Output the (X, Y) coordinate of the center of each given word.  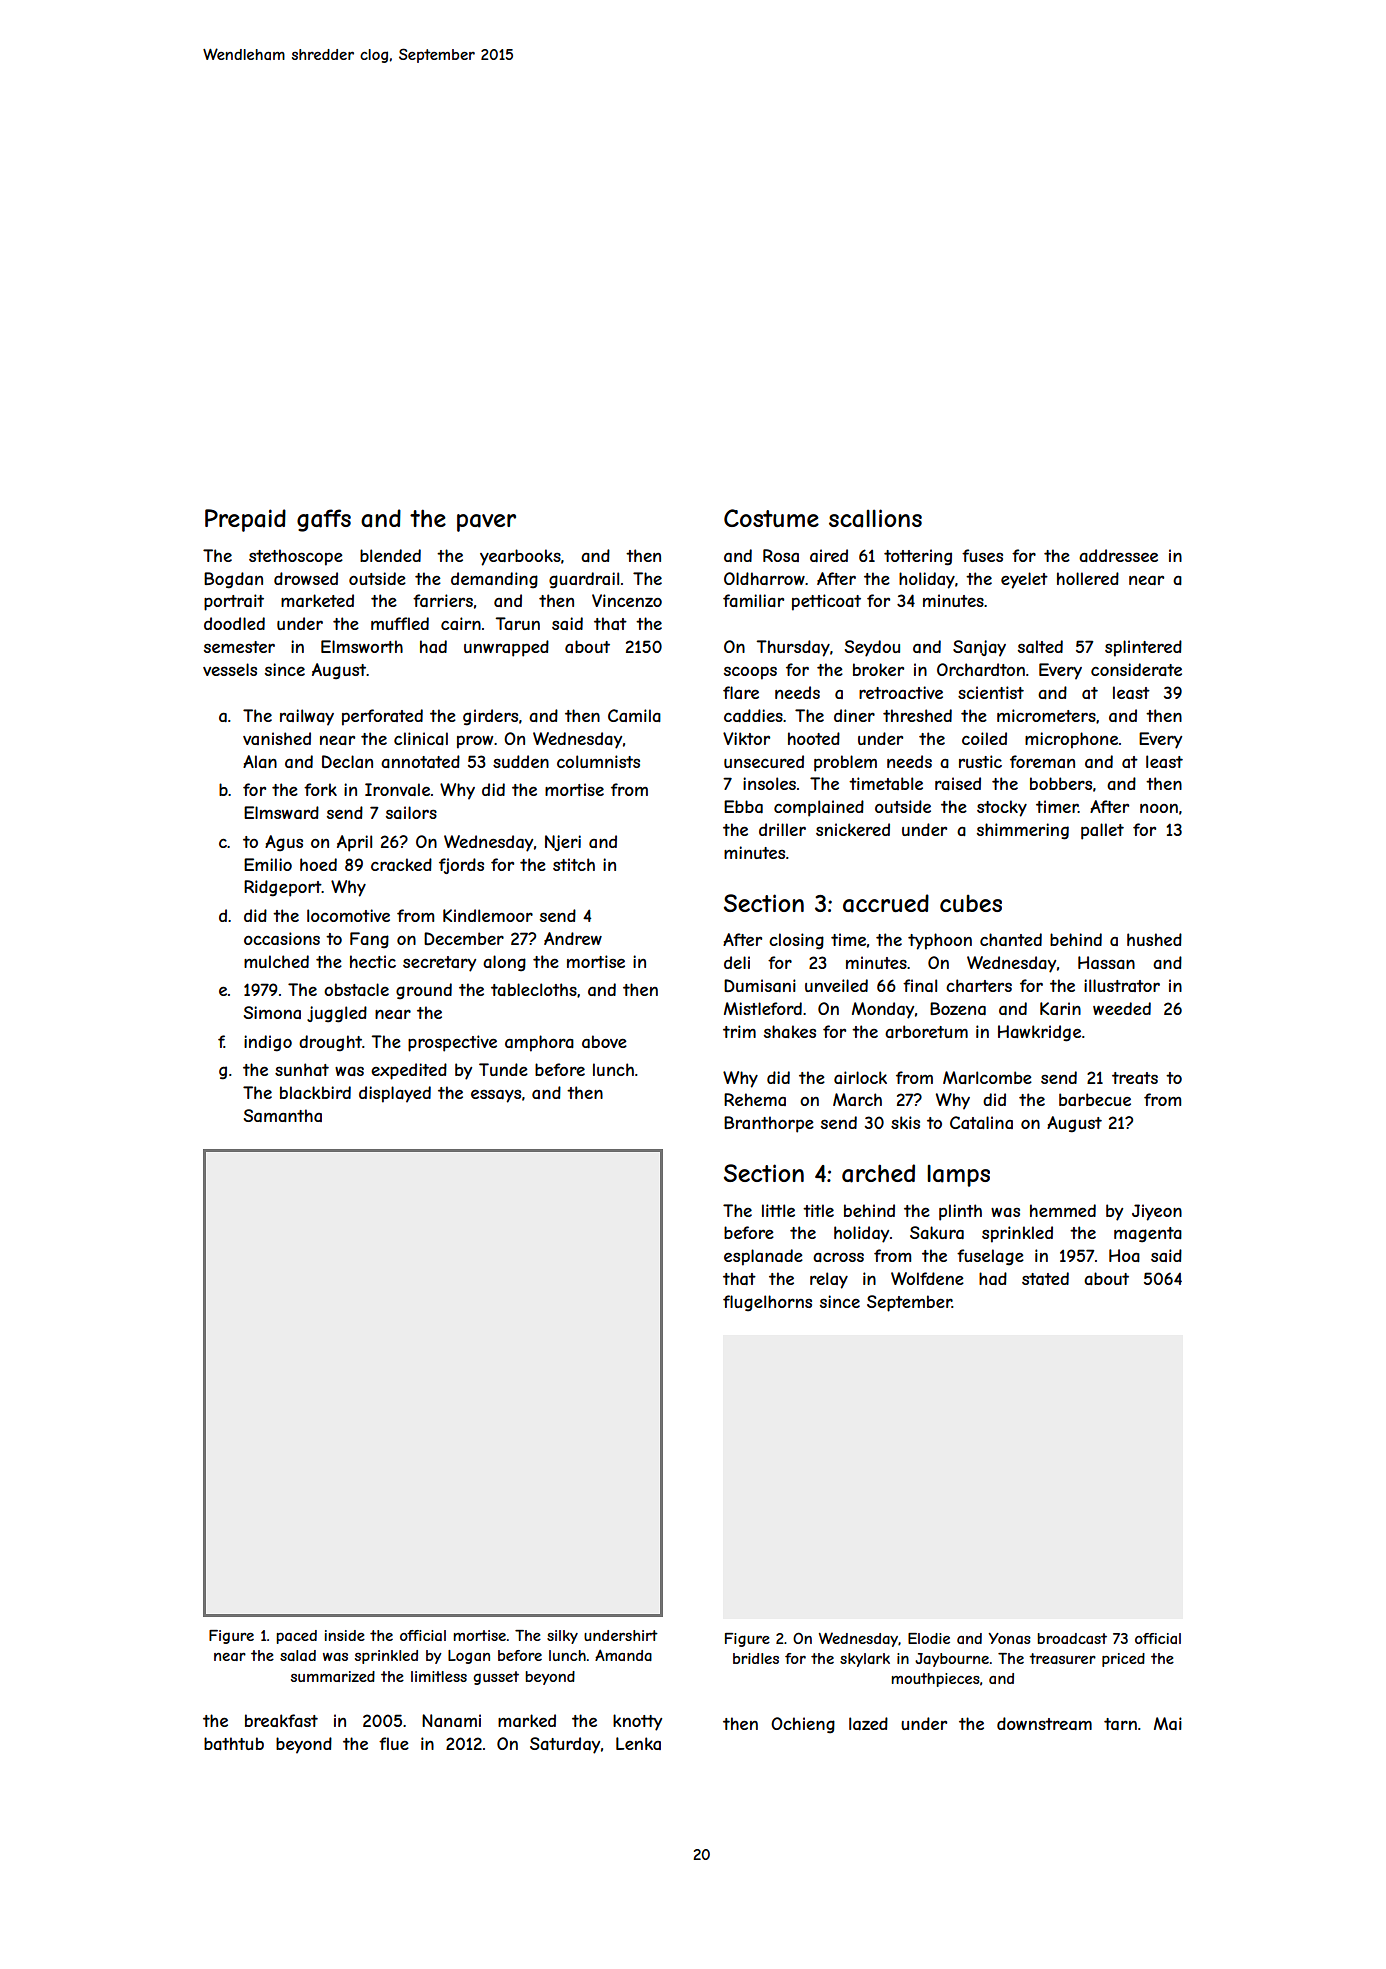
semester (239, 647)
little (778, 1210)
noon (1159, 808)
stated (1045, 1278)
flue (394, 1743)
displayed (395, 1094)
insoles (769, 783)
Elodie (929, 1638)
